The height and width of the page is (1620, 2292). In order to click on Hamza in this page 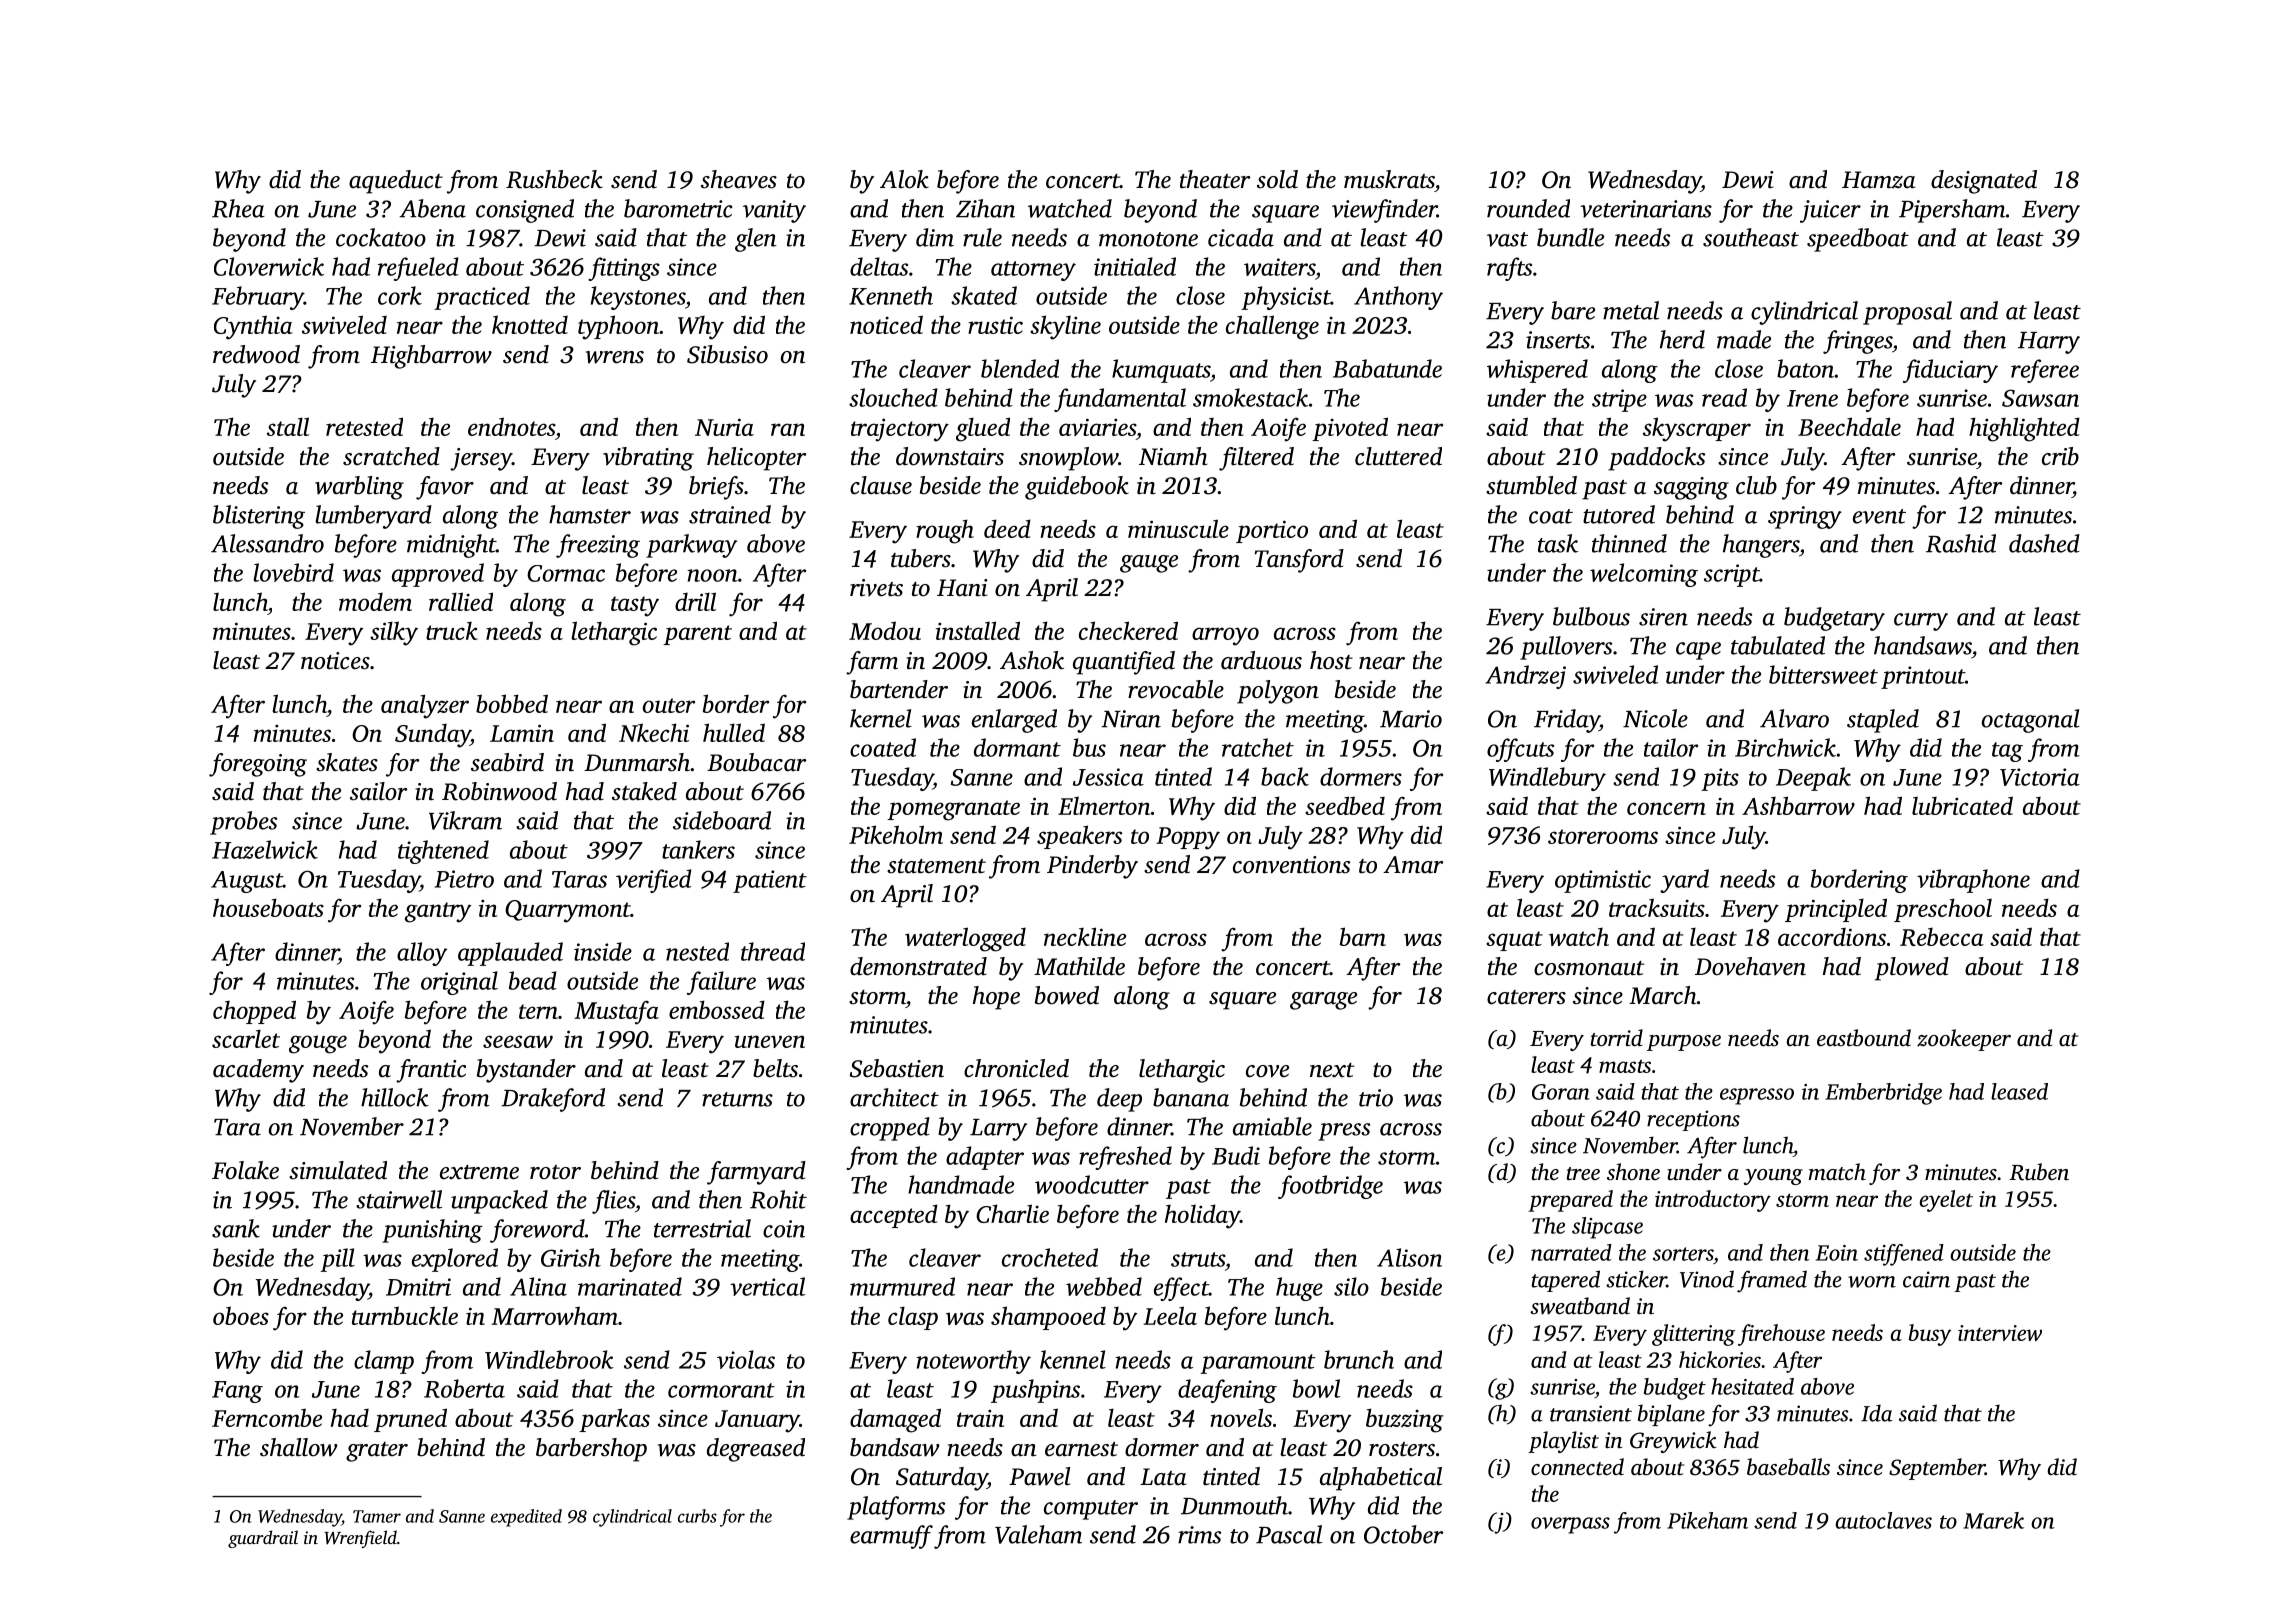, I will do `click(1878, 180)`.
